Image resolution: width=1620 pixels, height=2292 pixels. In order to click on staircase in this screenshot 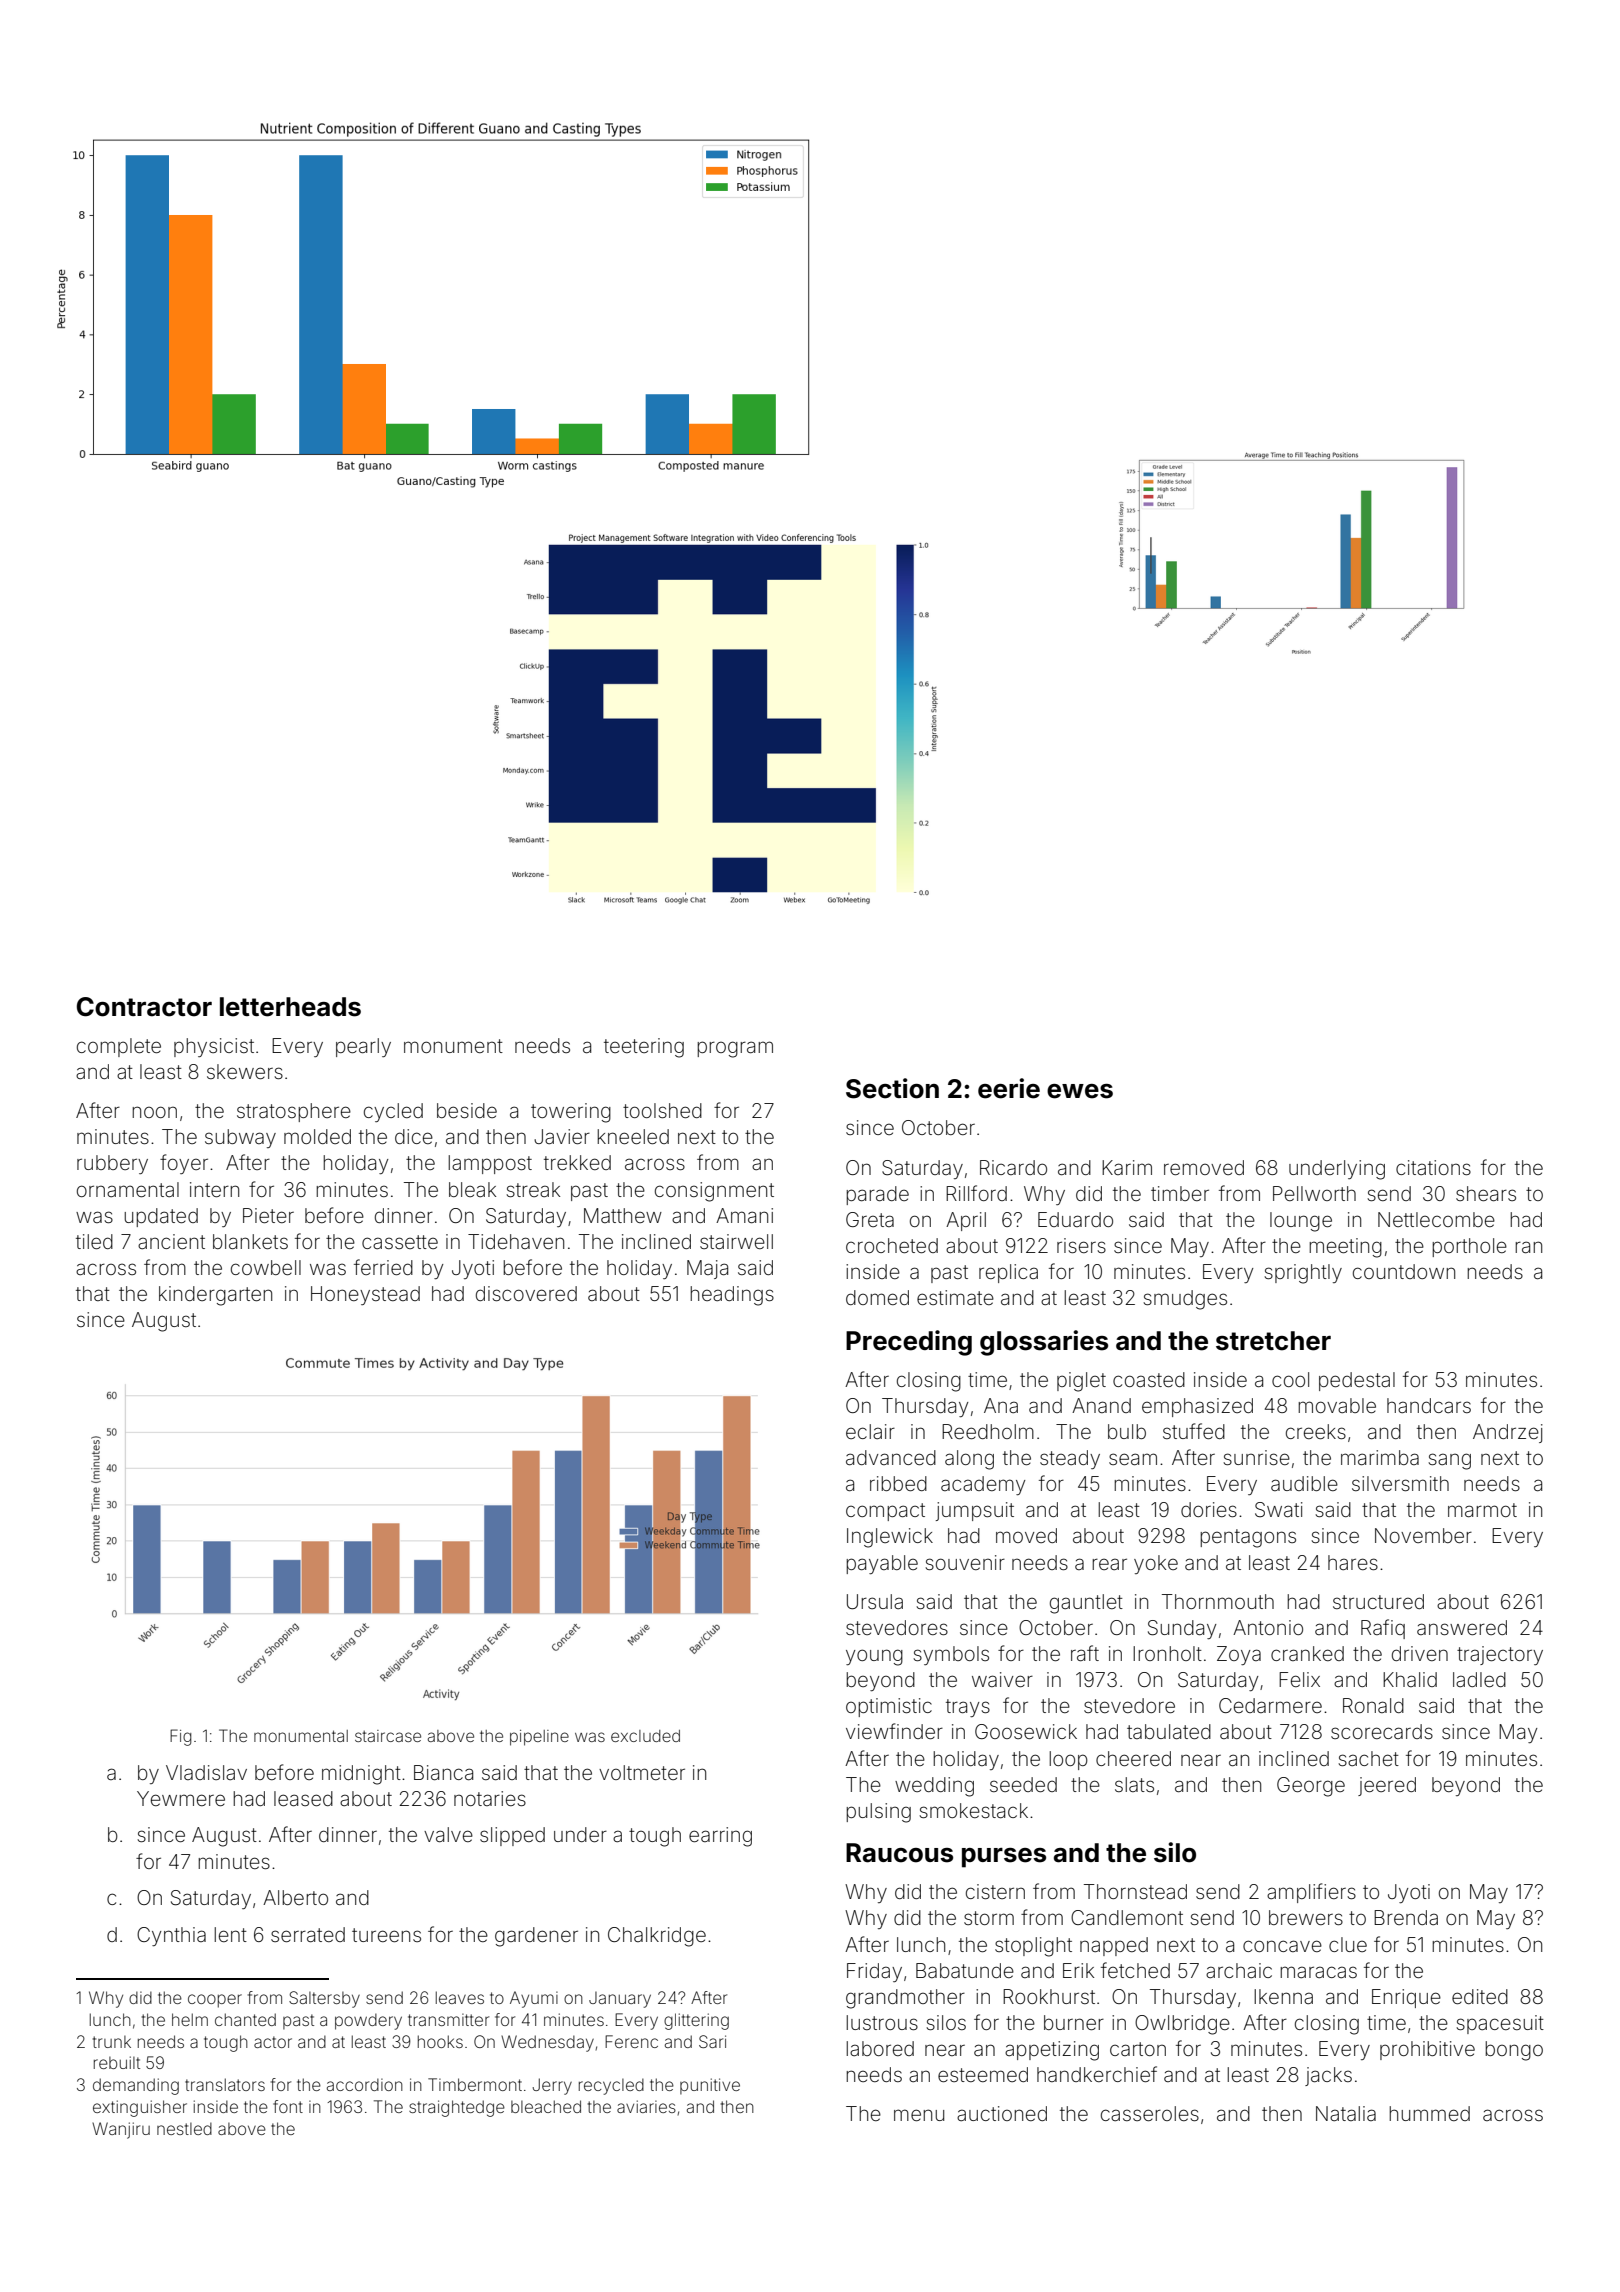, I will do `click(388, 1736)`.
